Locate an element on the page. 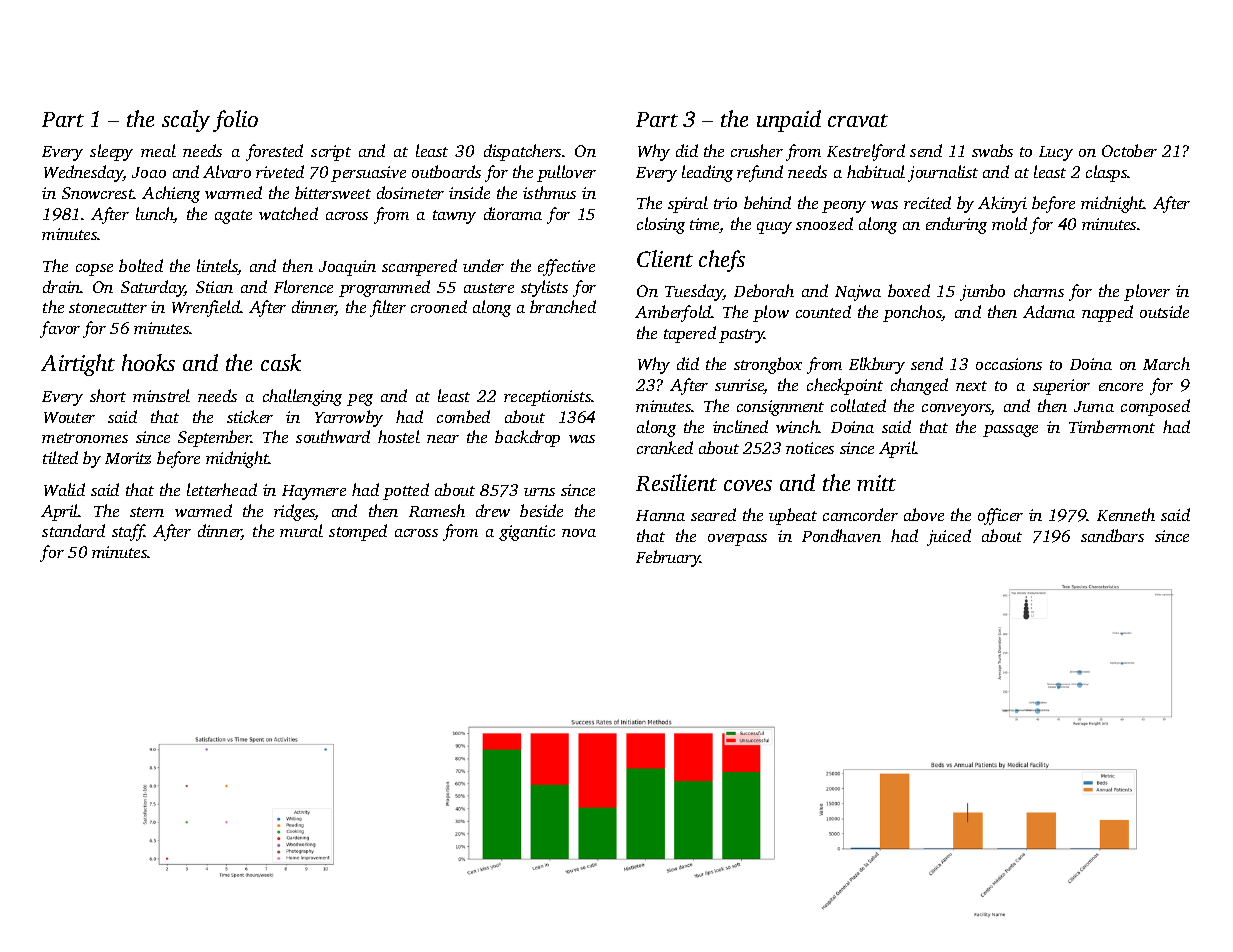 The height and width of the page is (952, 1233). sticker is located at coordinates (250, 416).
